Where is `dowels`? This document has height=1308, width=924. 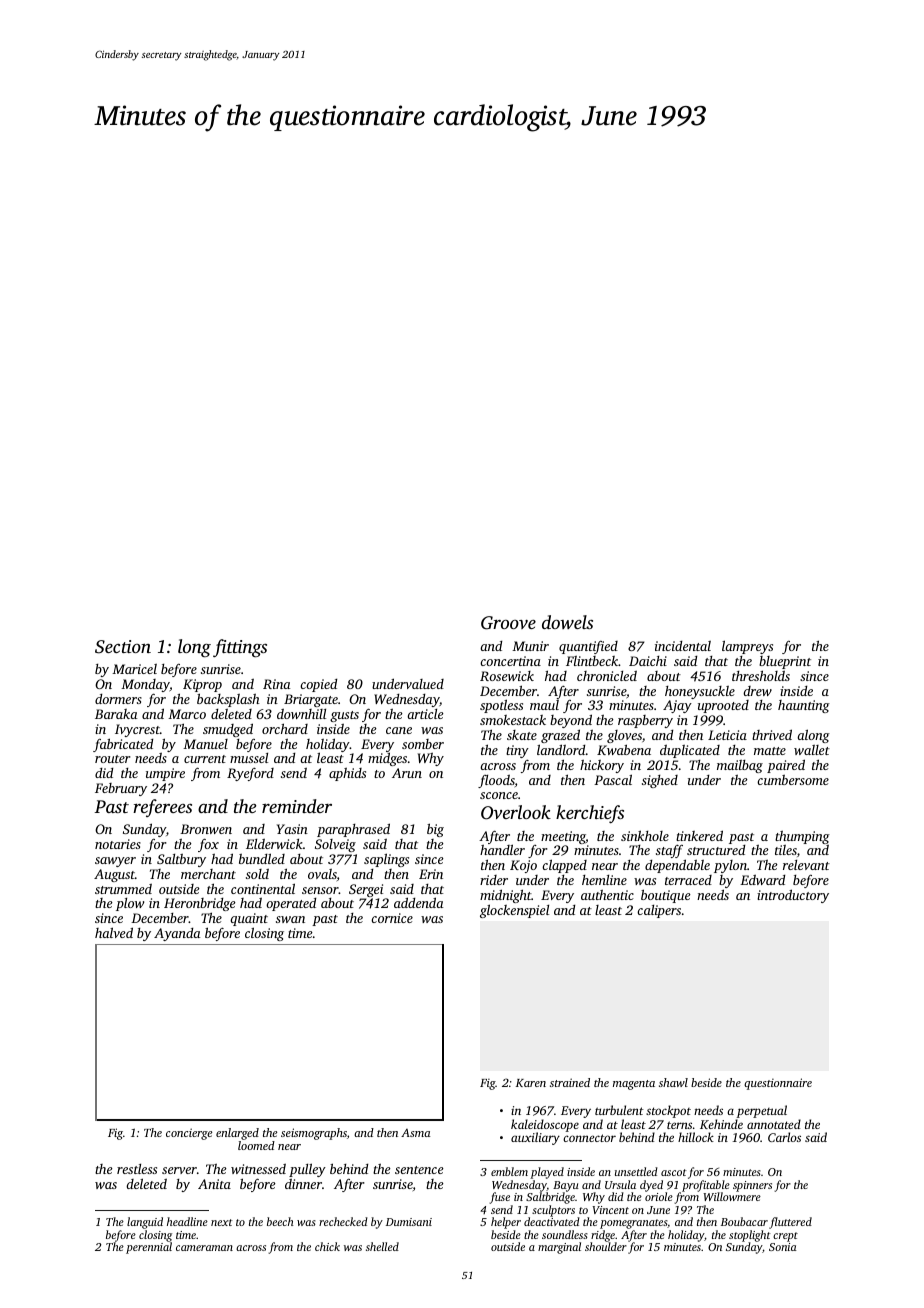
dowels is located at coordinates (567, 622).
